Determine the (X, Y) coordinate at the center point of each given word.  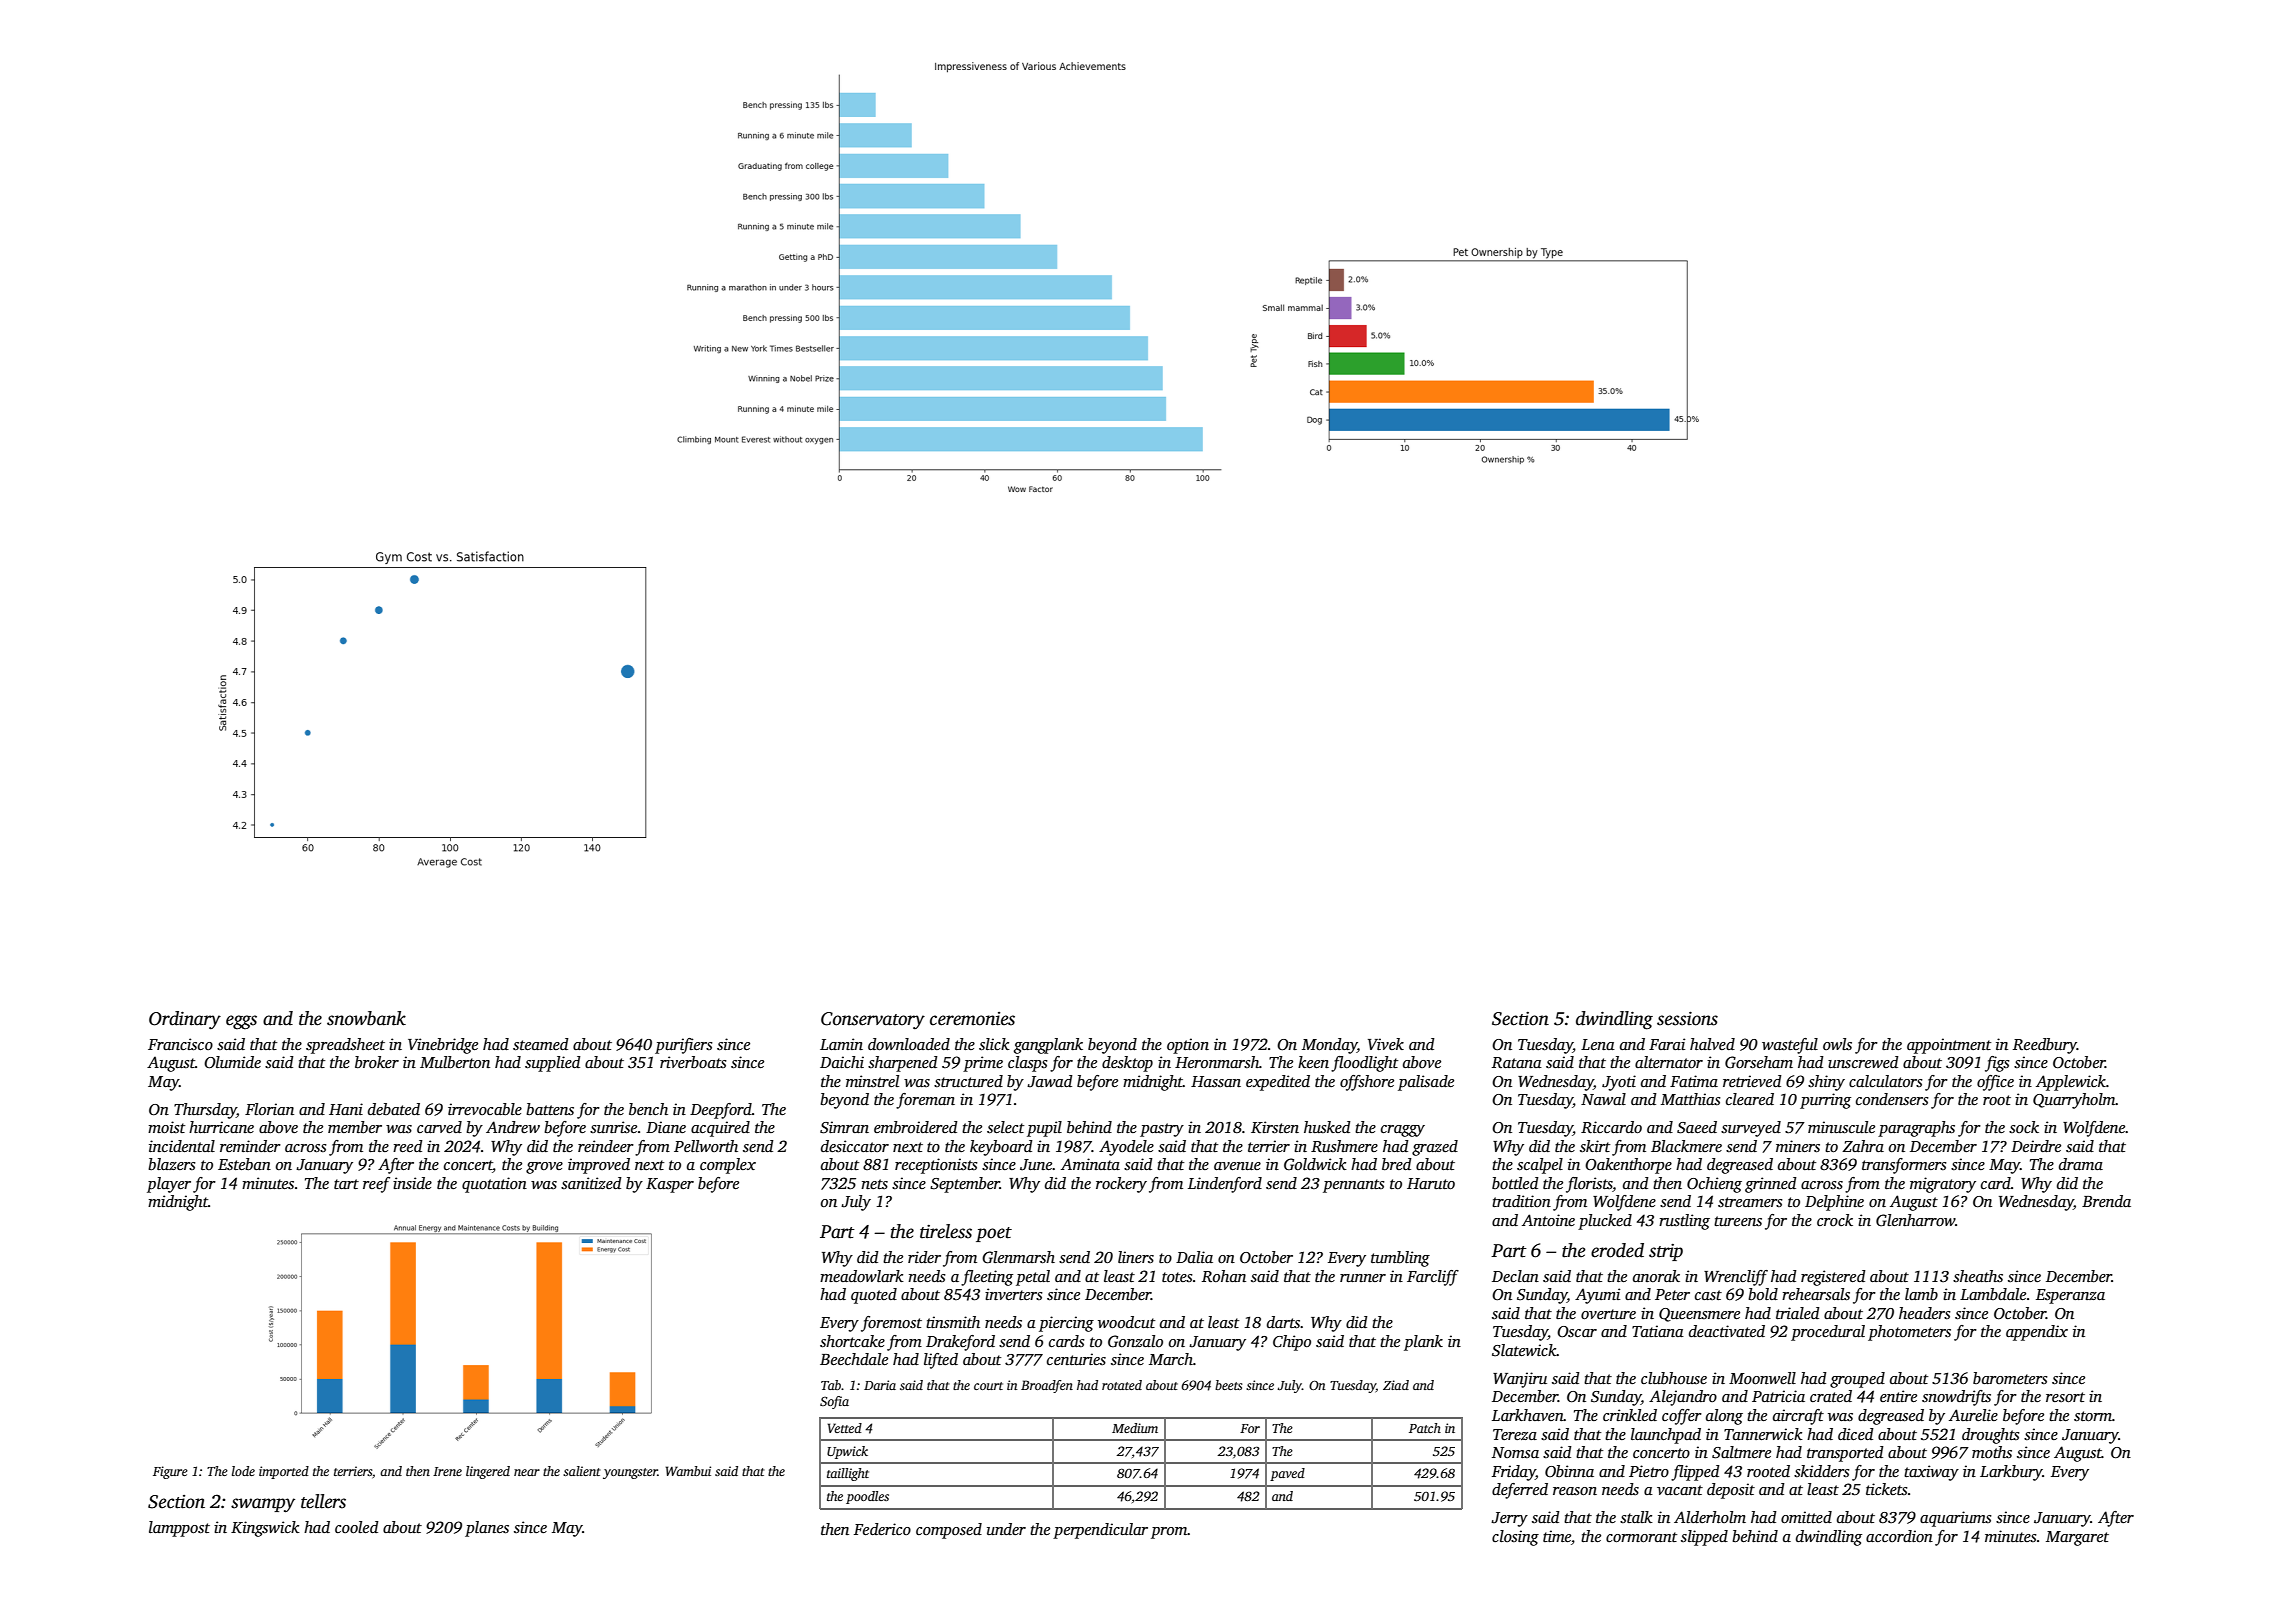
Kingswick (265, 1529)
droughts (1991, 1436)
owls (1837, 1044)
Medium (1135, 1428)
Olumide (232, 1062)
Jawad (1050, 1081)
